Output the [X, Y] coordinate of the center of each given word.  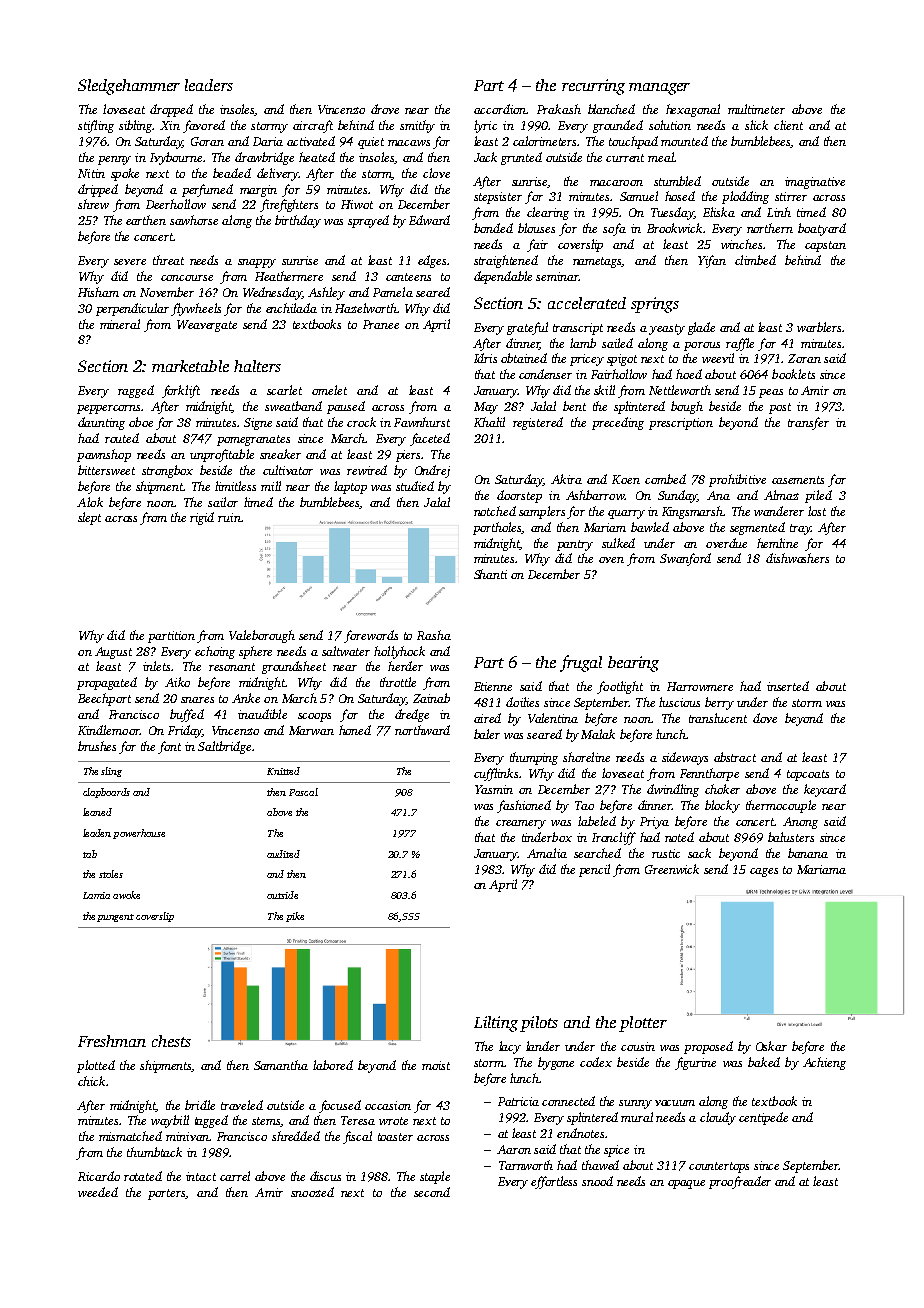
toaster [395, 1137]
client [788, 125]
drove [385, 109]
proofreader [740, 1182]
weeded [98, 1192]
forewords [371, 636]
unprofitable [222, 455]
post [780, 408]
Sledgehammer [129, 87]
